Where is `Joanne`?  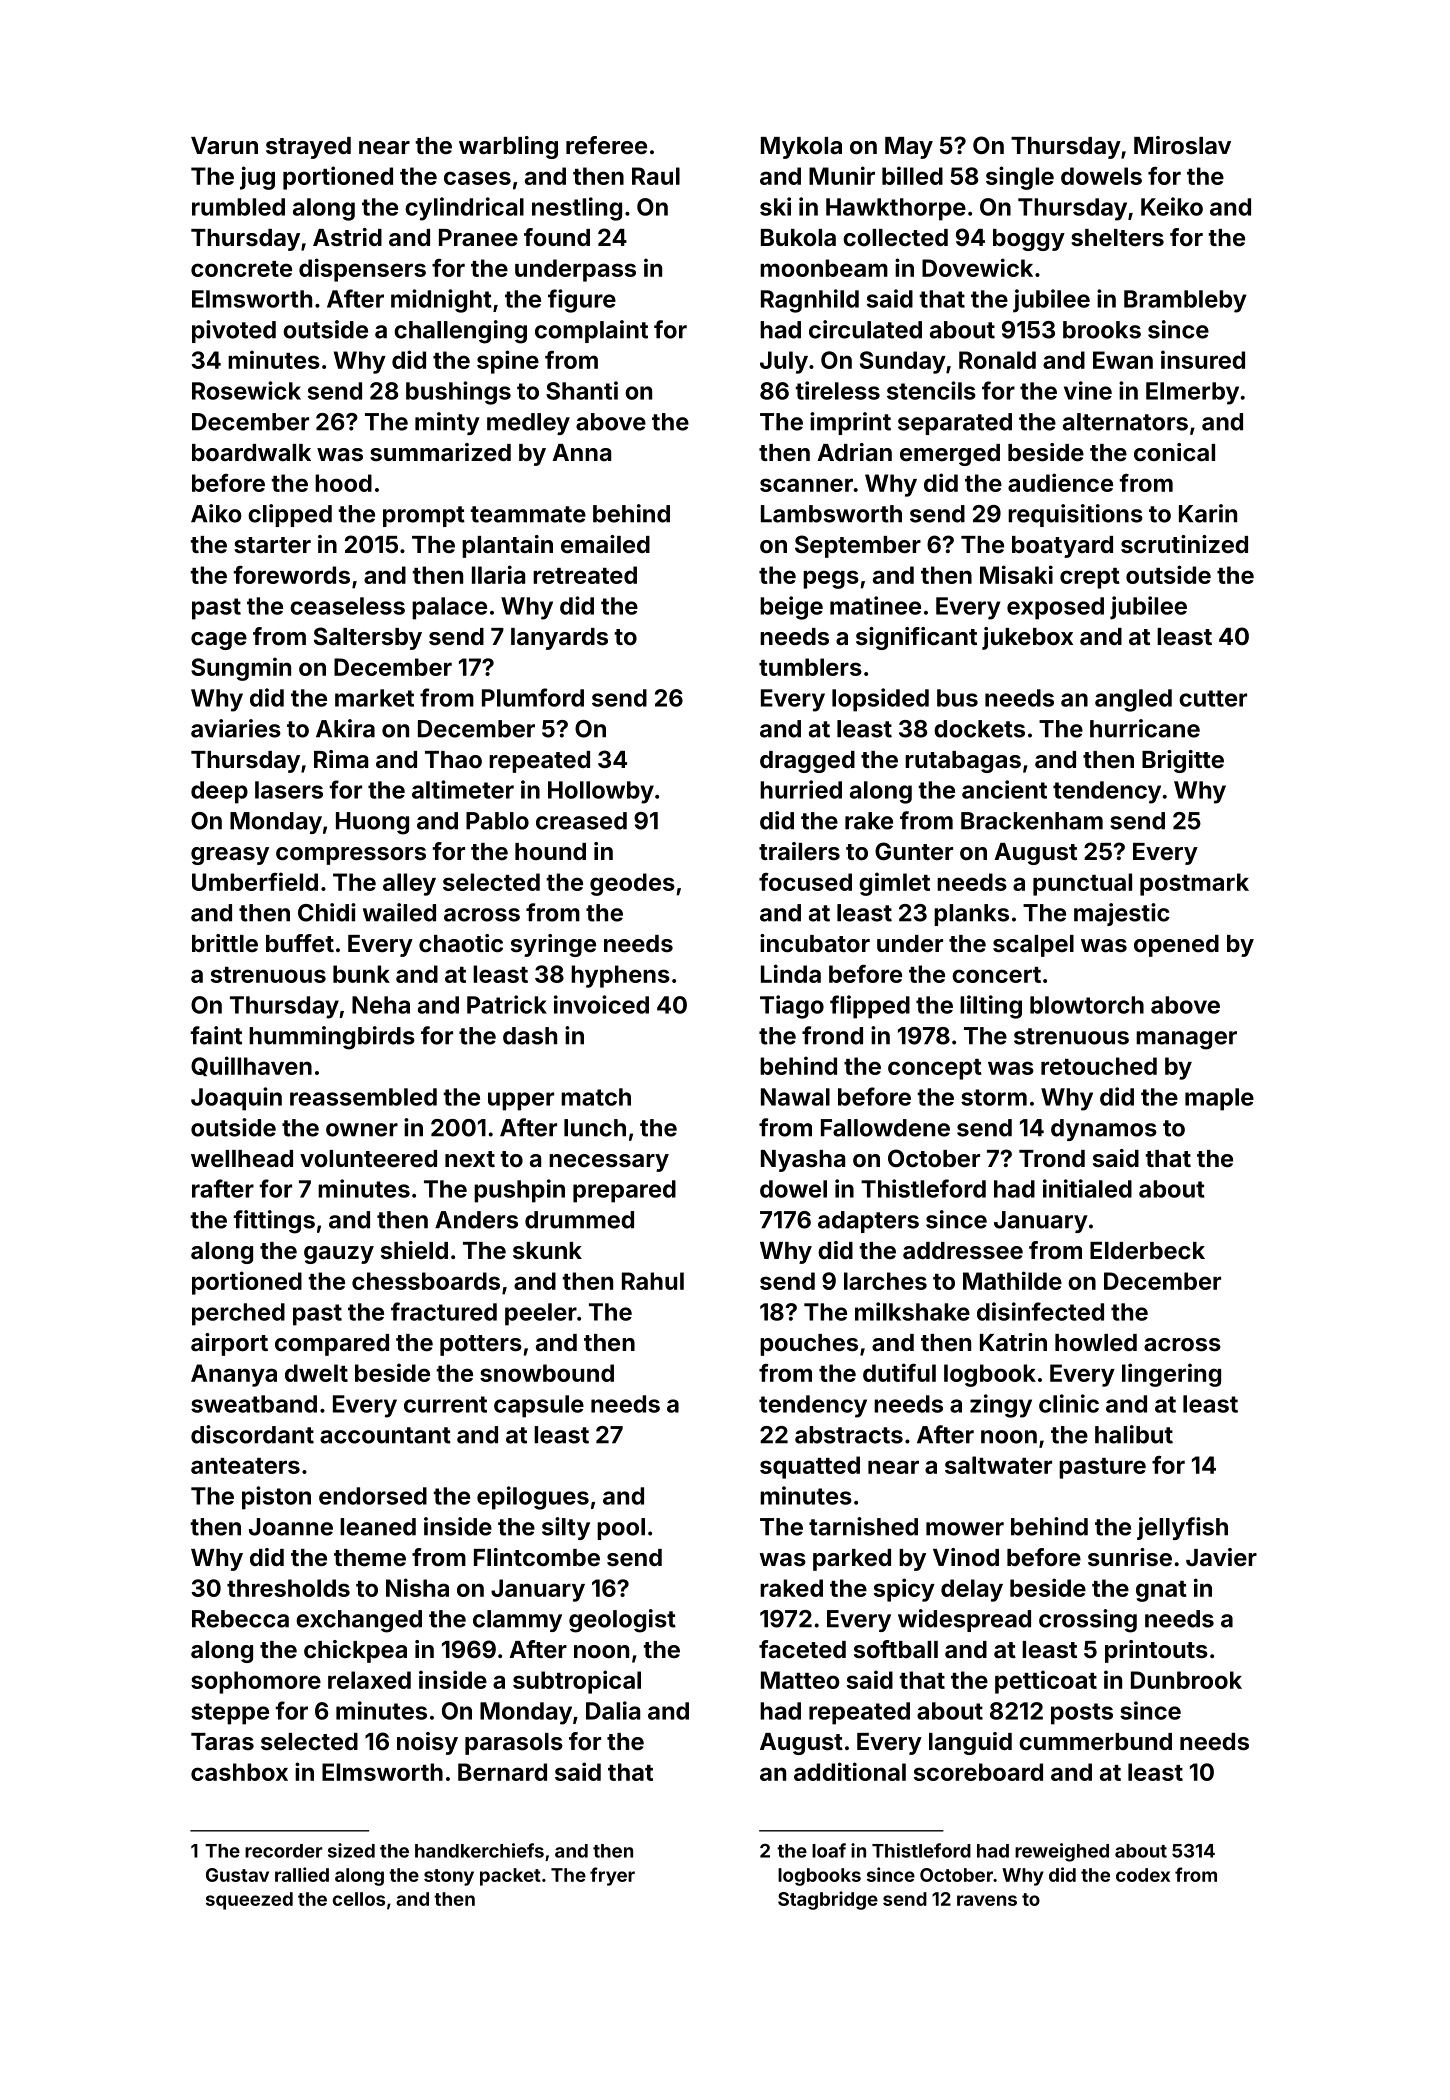 Joanne is located at coordinates (291, 1527).
